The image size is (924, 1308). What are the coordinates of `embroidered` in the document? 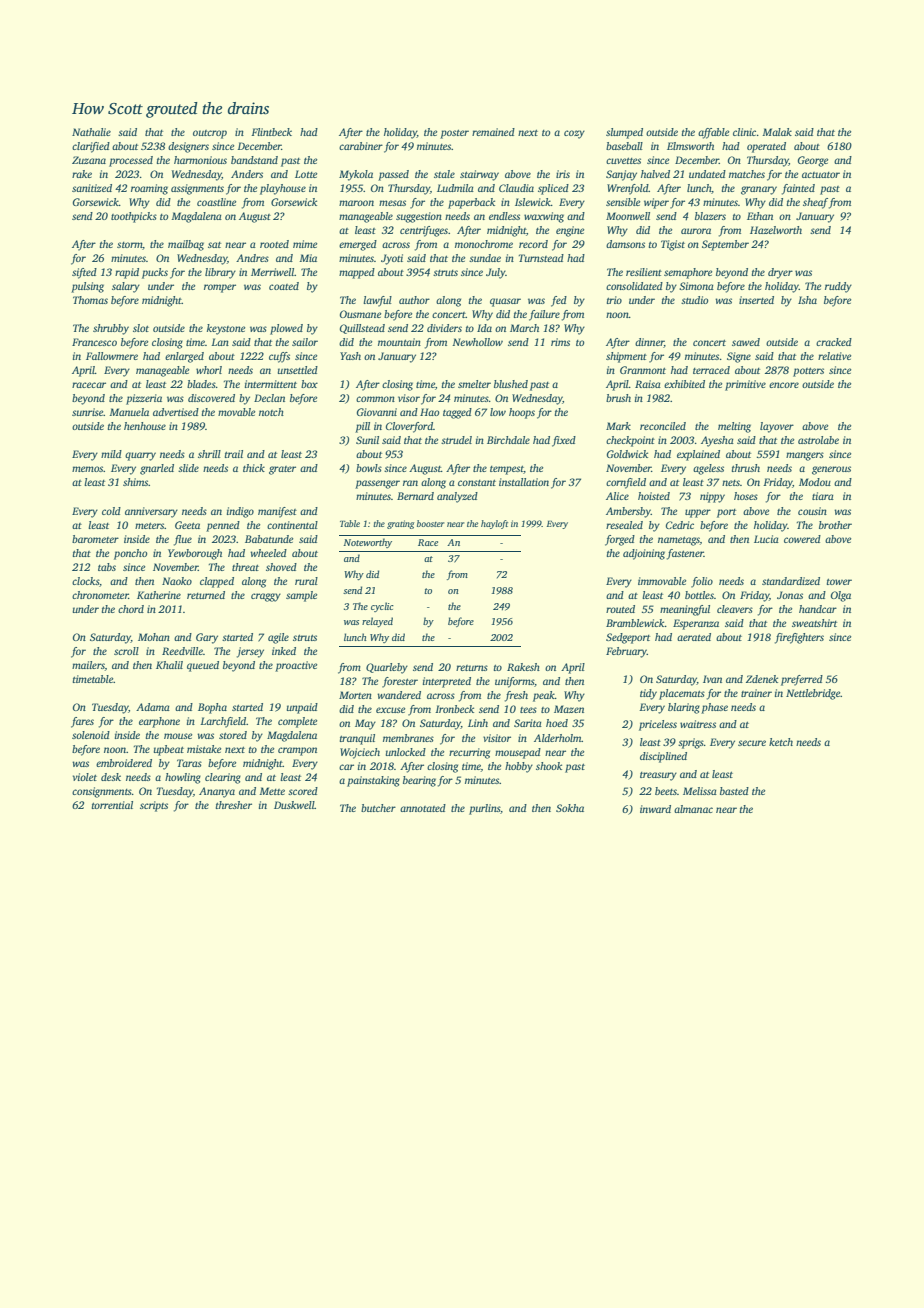 It's located at (124, 763).
